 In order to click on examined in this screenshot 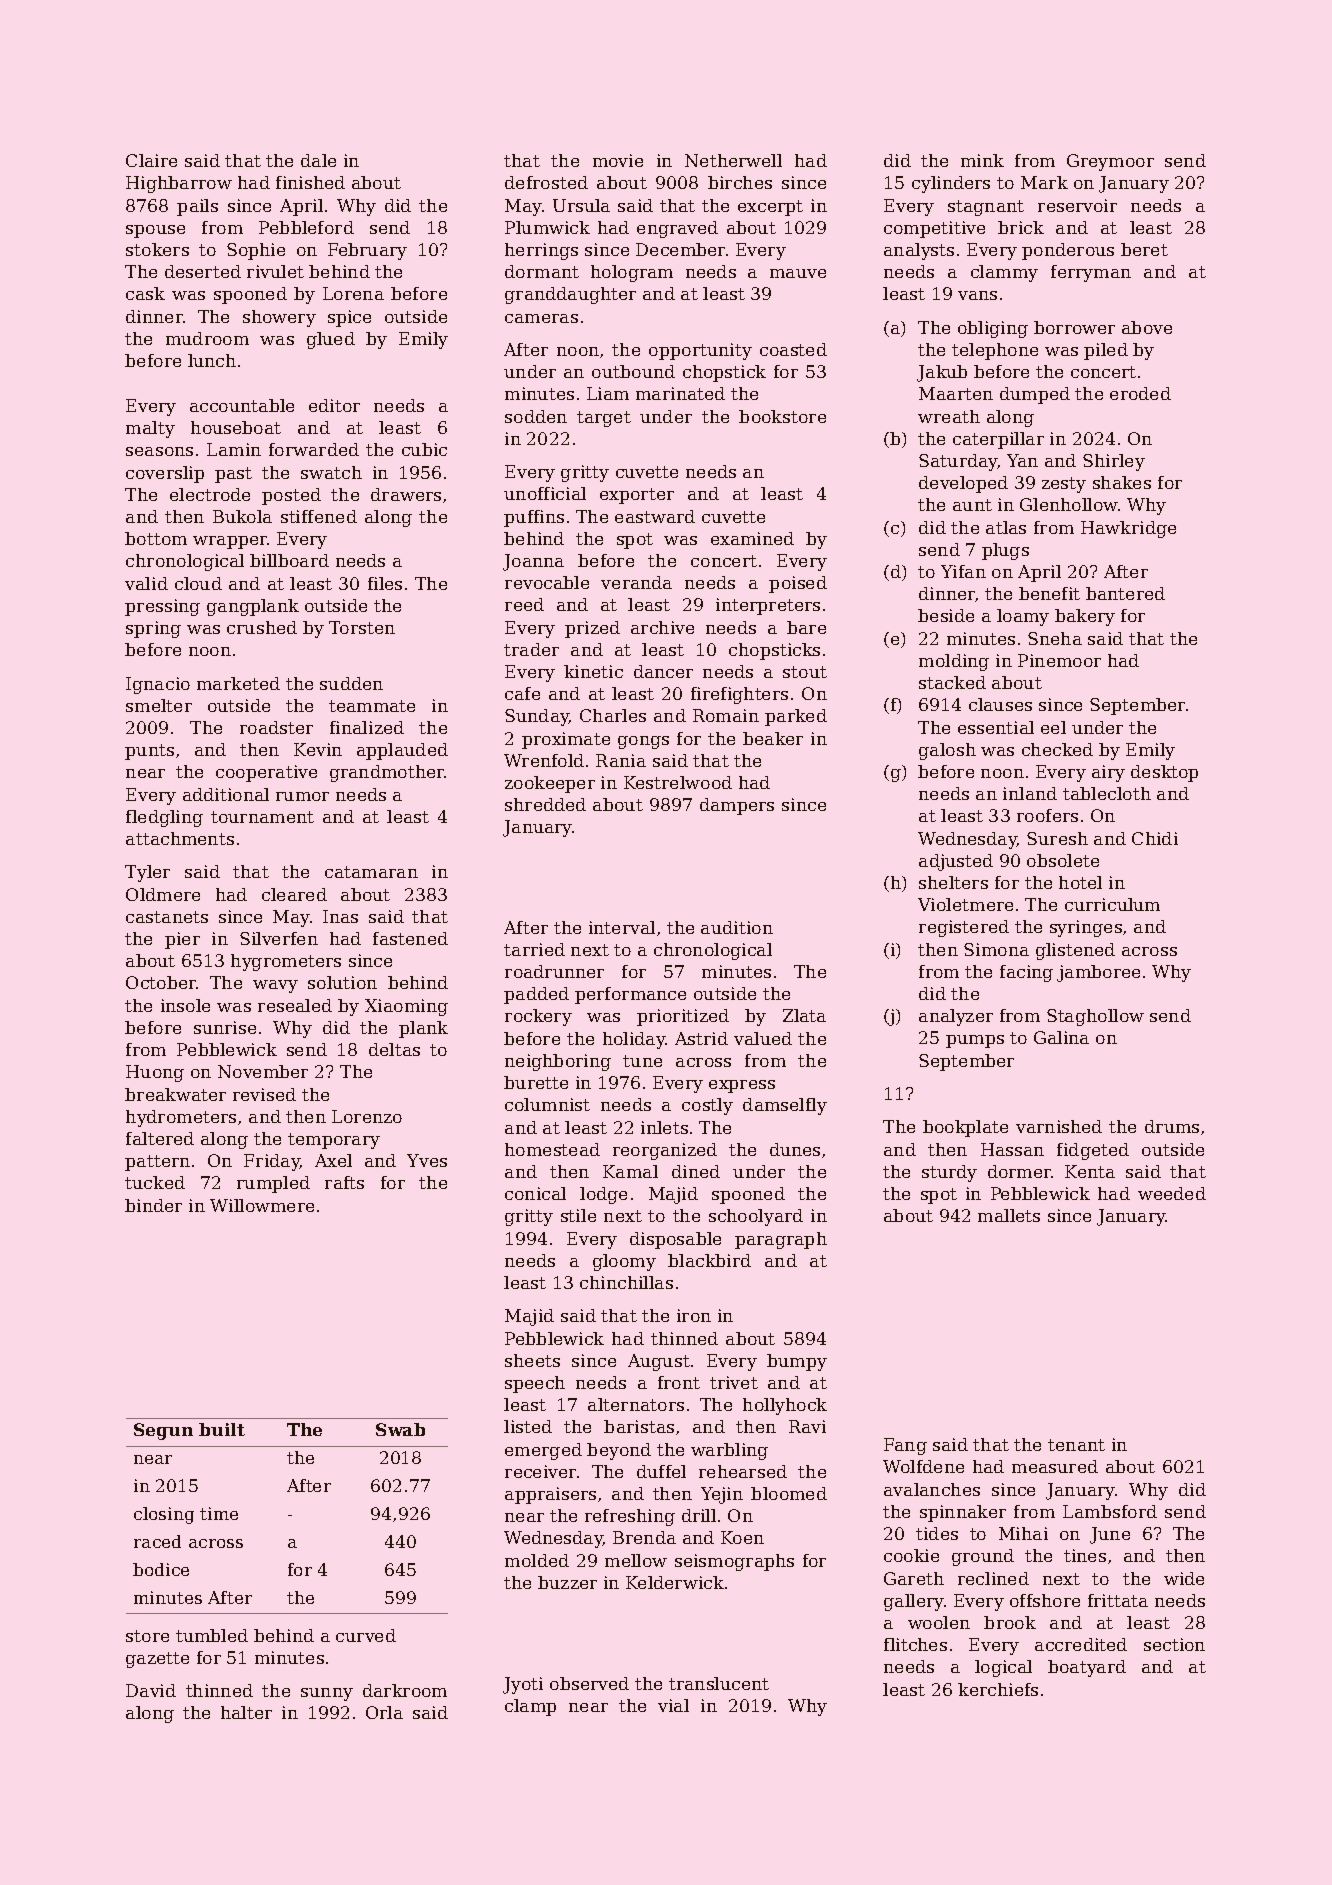, I will do `click(752, 538)`.
